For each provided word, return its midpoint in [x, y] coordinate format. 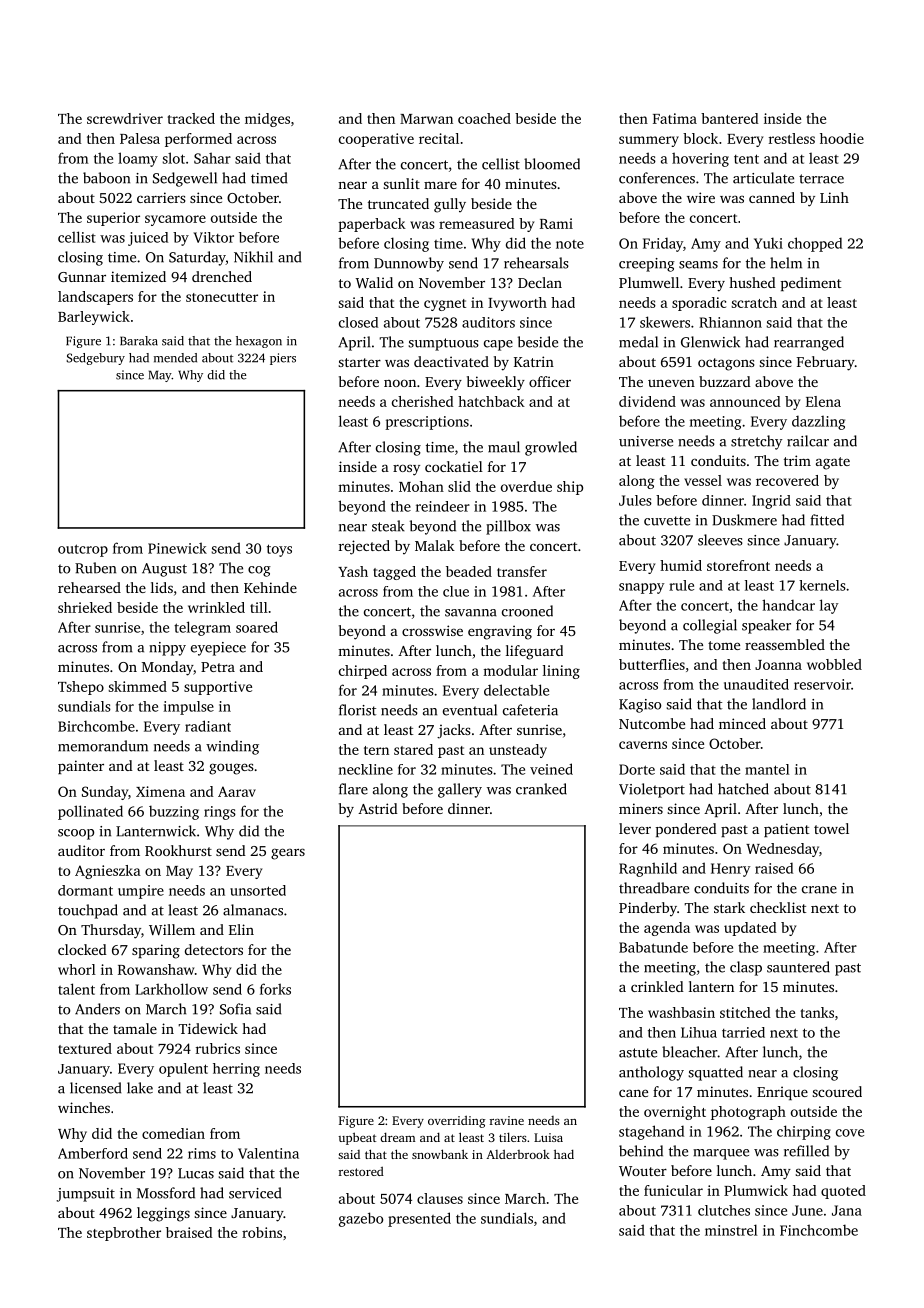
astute [638, 1053]
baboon [106, 178]
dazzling [818, 422]
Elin [241, 929]
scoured [837, 1091]
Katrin [534, 361]
